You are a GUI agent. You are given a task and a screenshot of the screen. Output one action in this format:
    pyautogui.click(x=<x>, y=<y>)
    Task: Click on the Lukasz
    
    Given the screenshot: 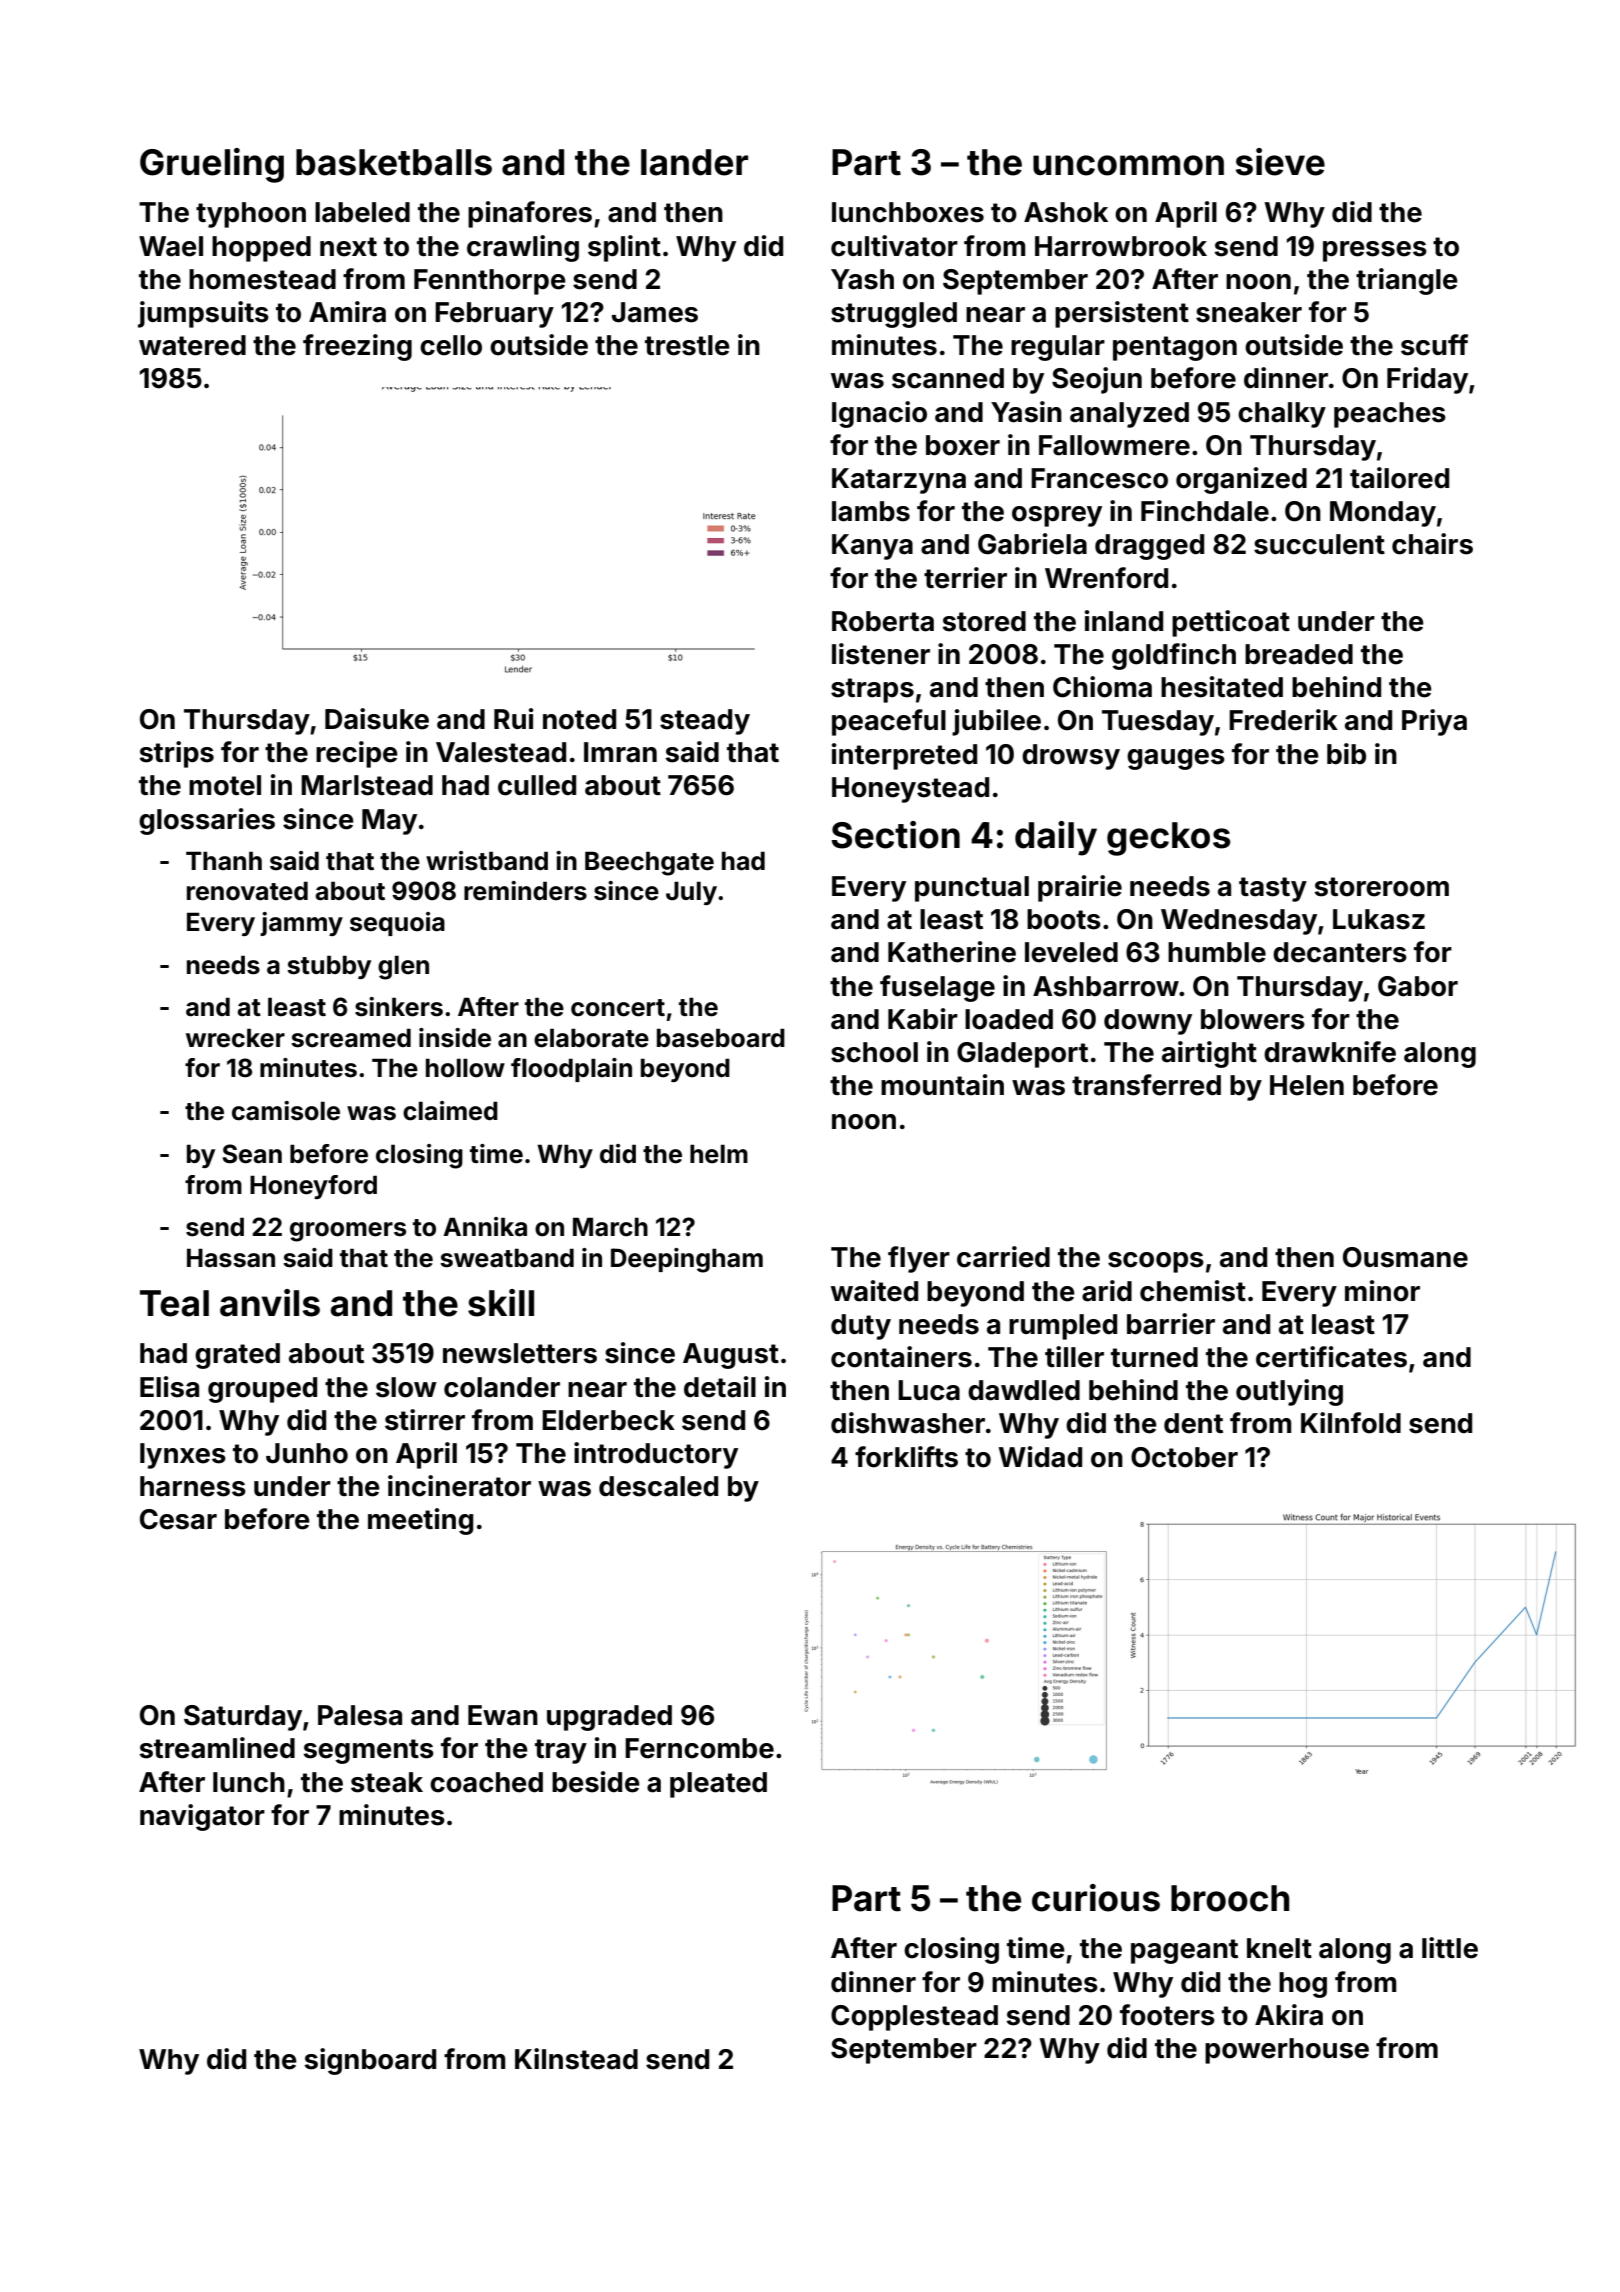 What is the action you would take?
    pyautogui.click(x=1379, y=919)
